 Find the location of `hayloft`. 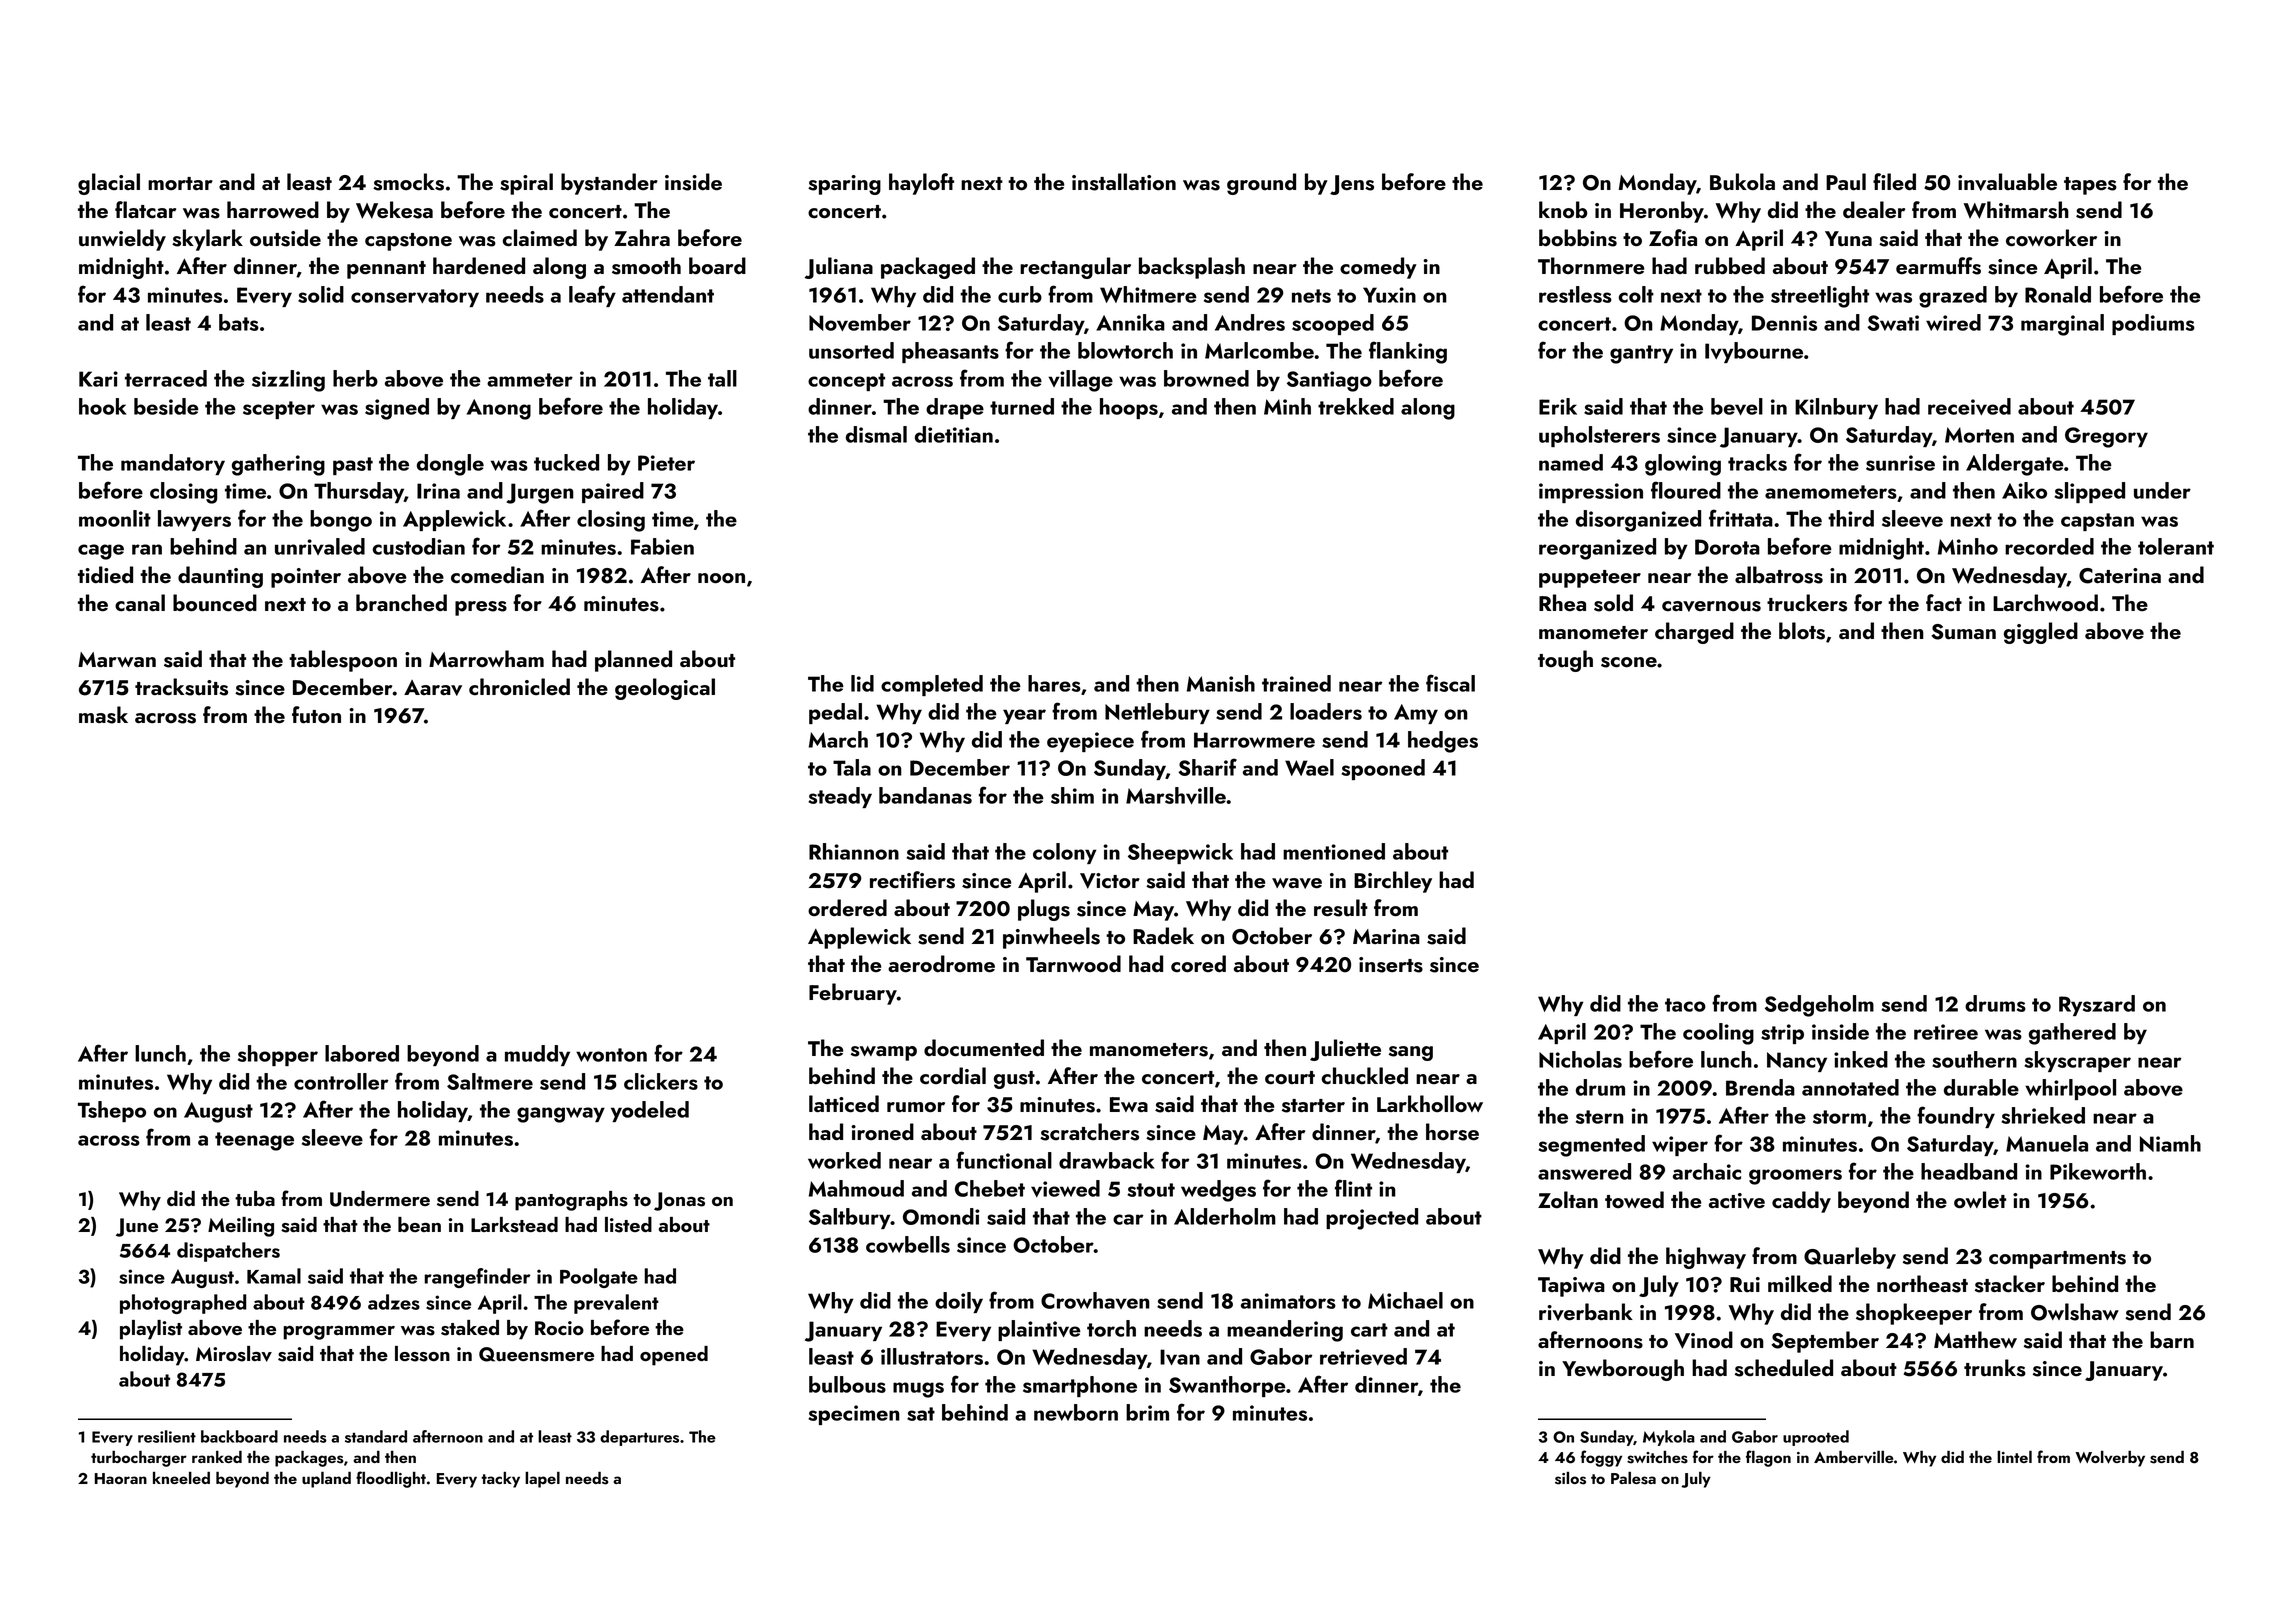

hayloft is located at coordinates (921, 184).
